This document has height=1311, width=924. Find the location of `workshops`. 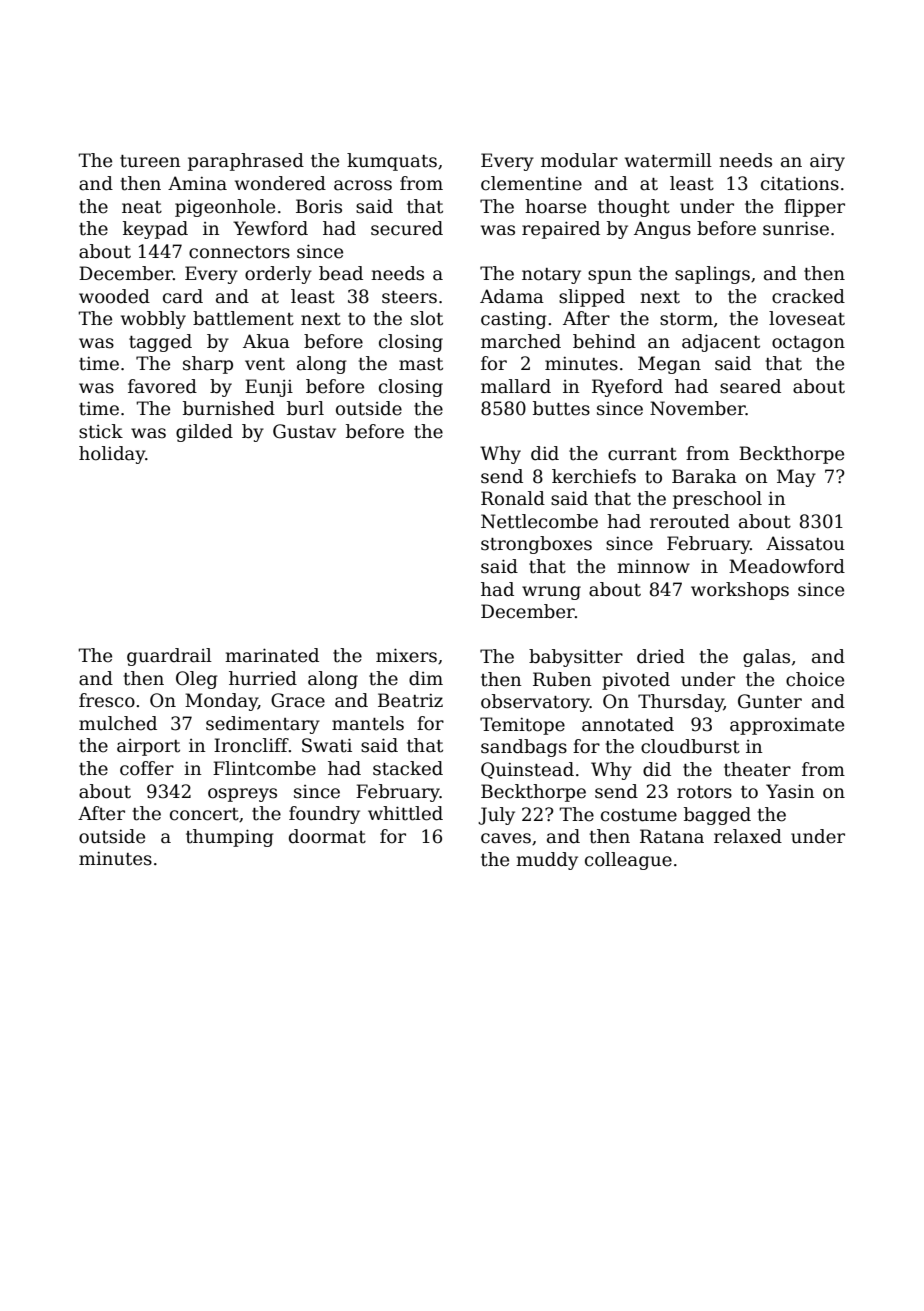

workshops is located at coordinates (740, 591).
